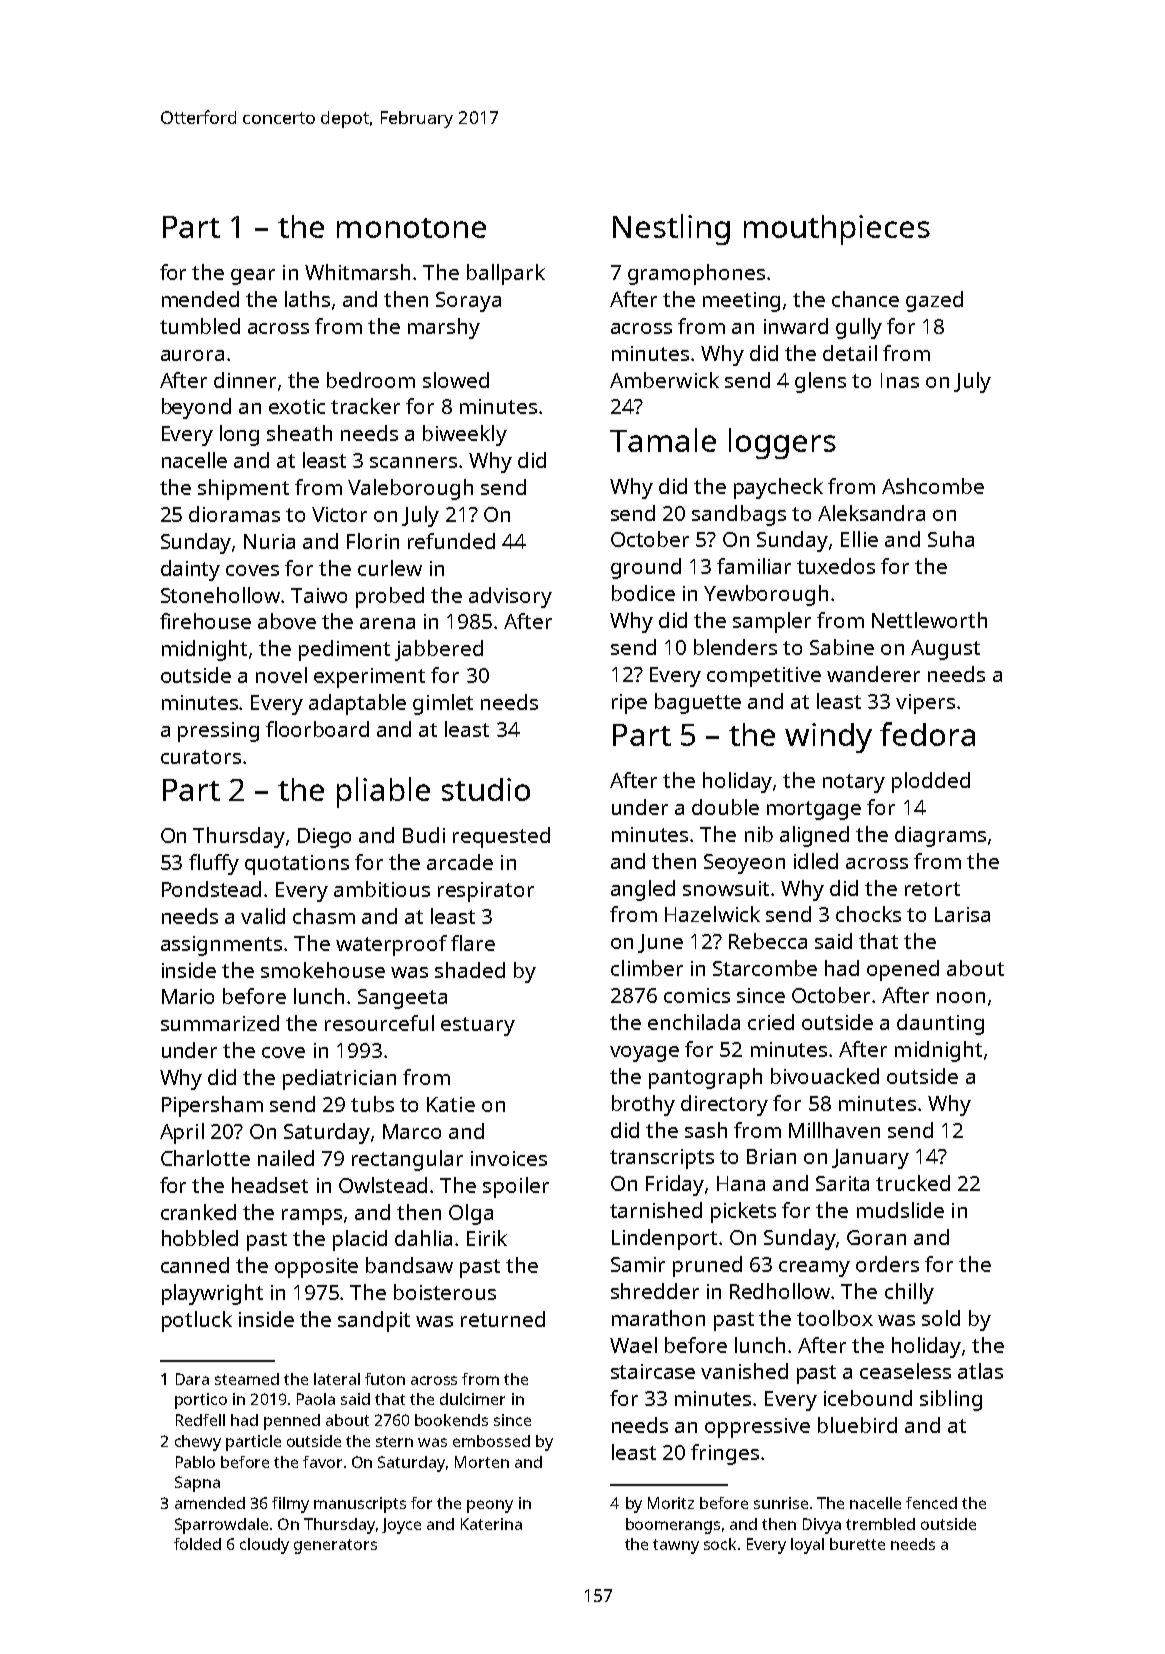 The image size is (1165, 1654). What do you see at coordinates (501, 837) in the document?
I see `requested` at bounding box center [501, 837].
